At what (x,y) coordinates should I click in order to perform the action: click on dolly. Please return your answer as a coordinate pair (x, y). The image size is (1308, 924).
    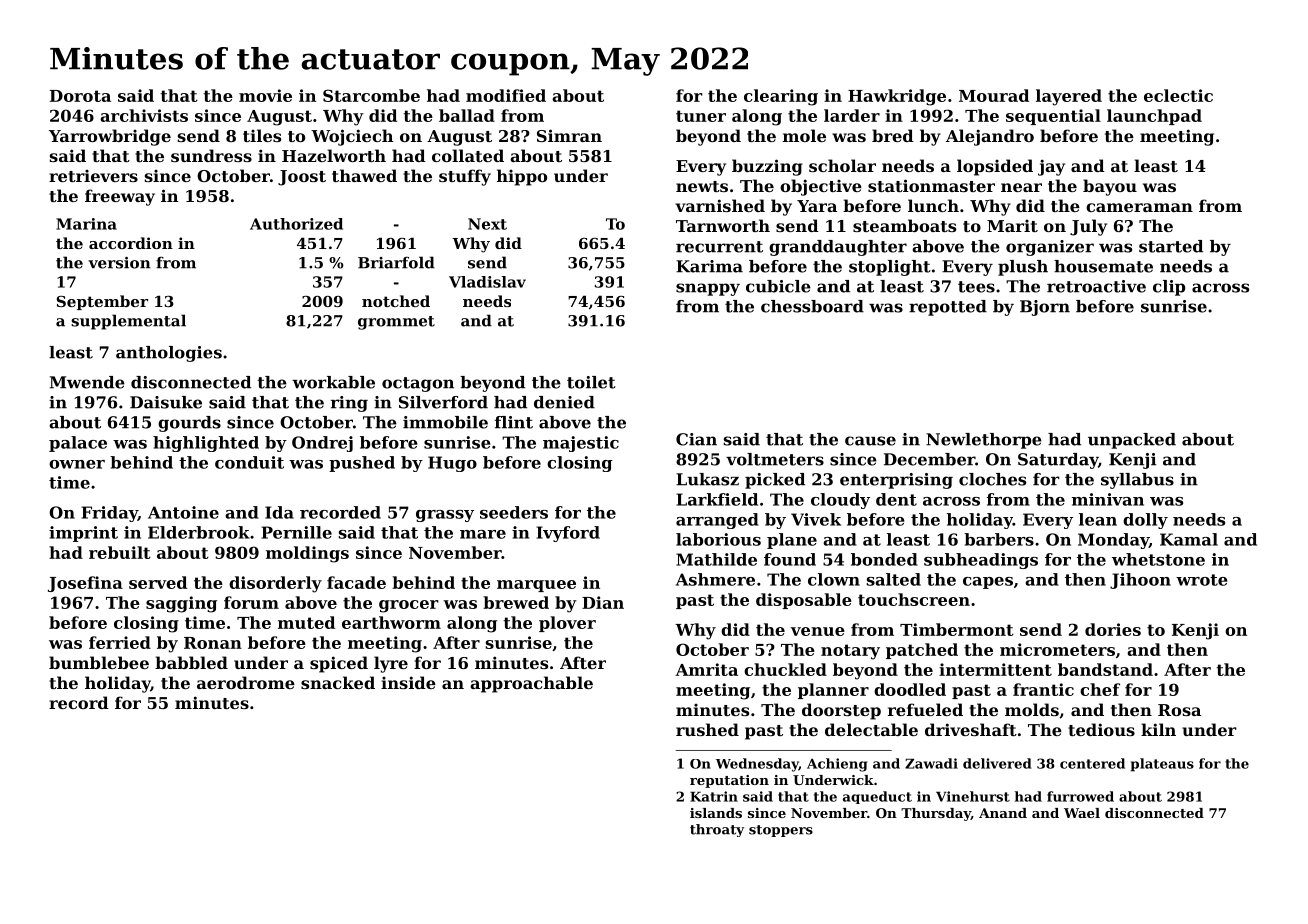
    Looking at the image, I should click on (1145, 521).
